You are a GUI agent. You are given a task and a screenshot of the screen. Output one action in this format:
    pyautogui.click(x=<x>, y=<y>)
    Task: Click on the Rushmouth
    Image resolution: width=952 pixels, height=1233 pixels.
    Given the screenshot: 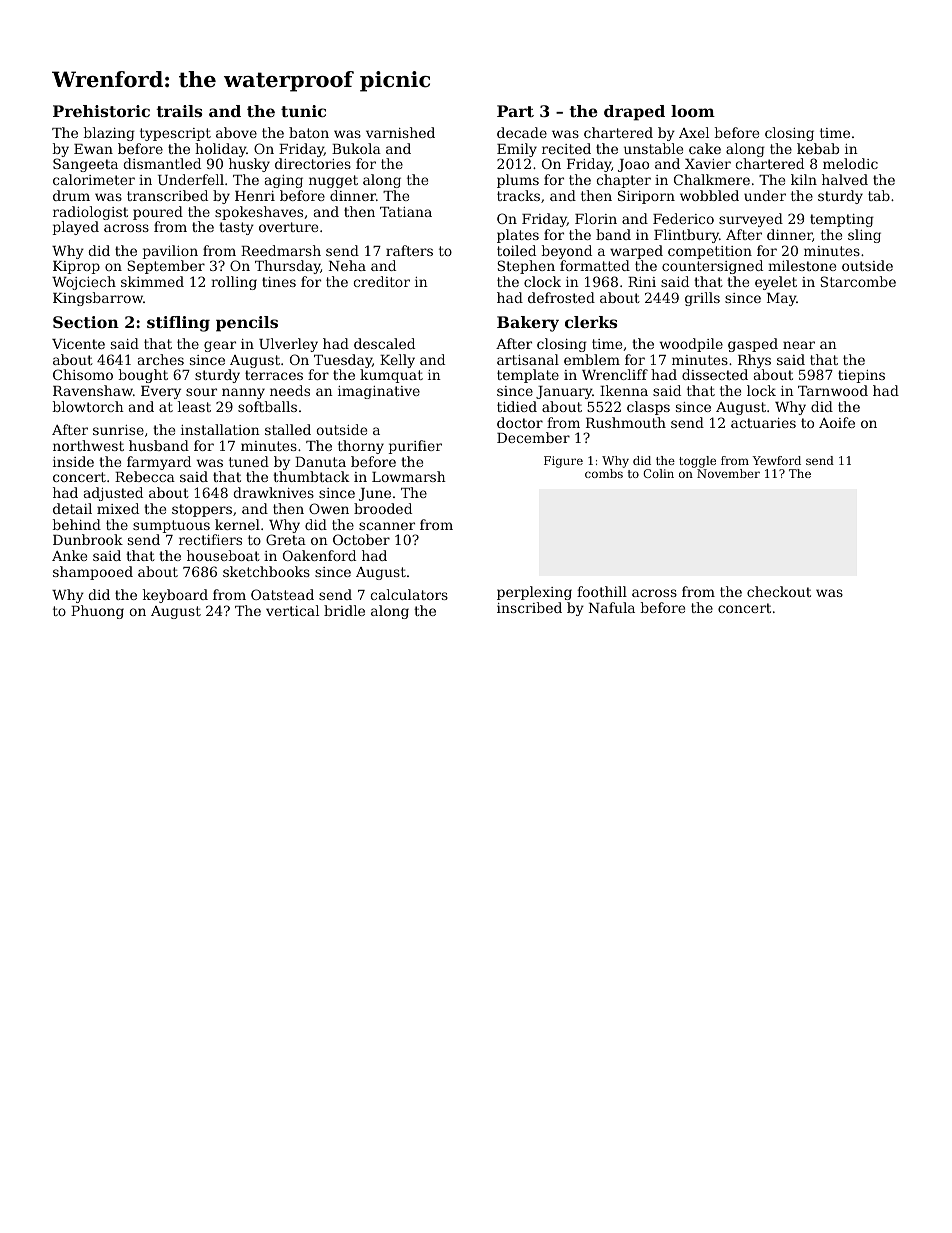 What is the action you would take?
    pyautogui.click(x=626, y=422)
